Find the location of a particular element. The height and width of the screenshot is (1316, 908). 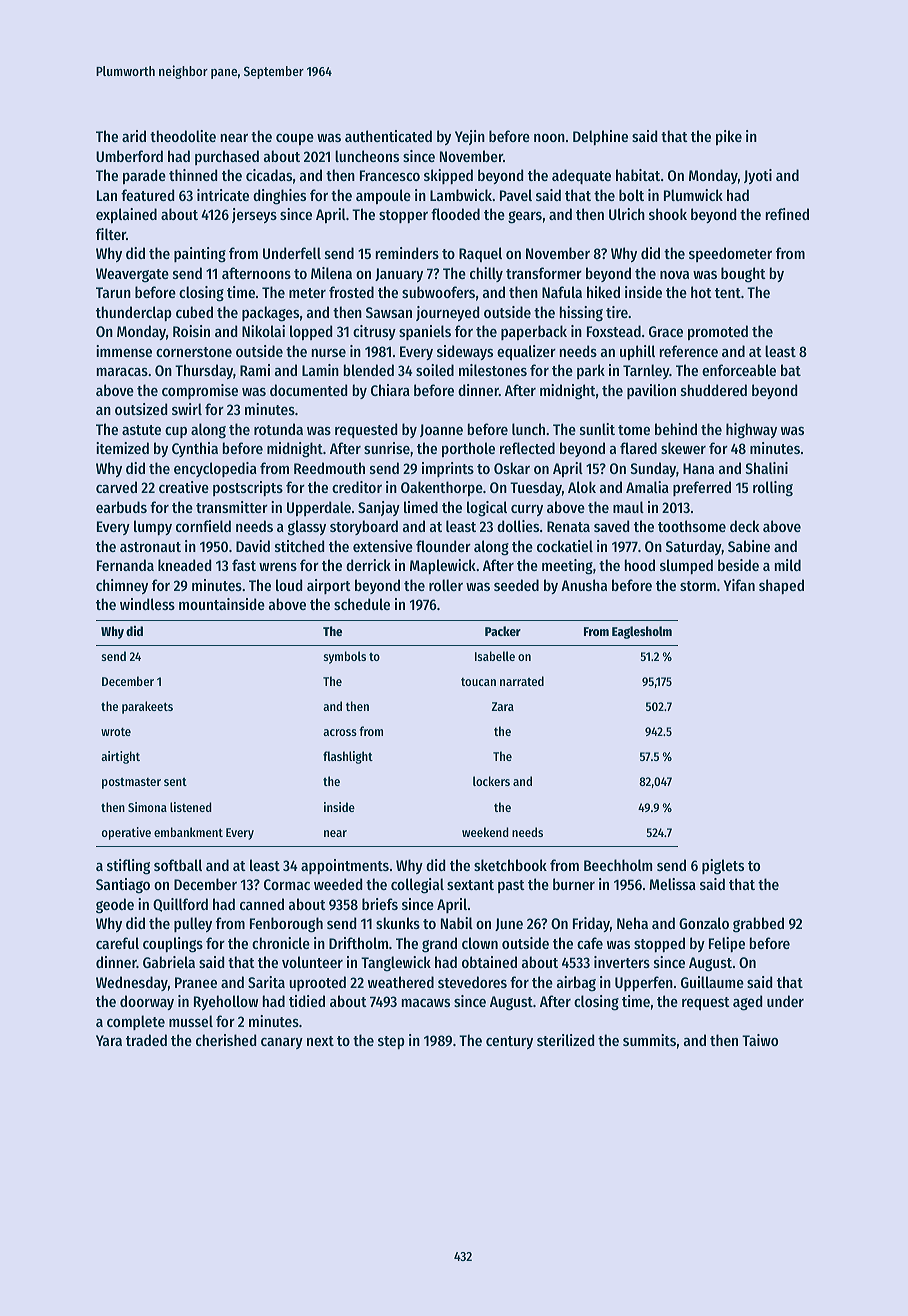

slumped is located at coordinates (686, 566).
